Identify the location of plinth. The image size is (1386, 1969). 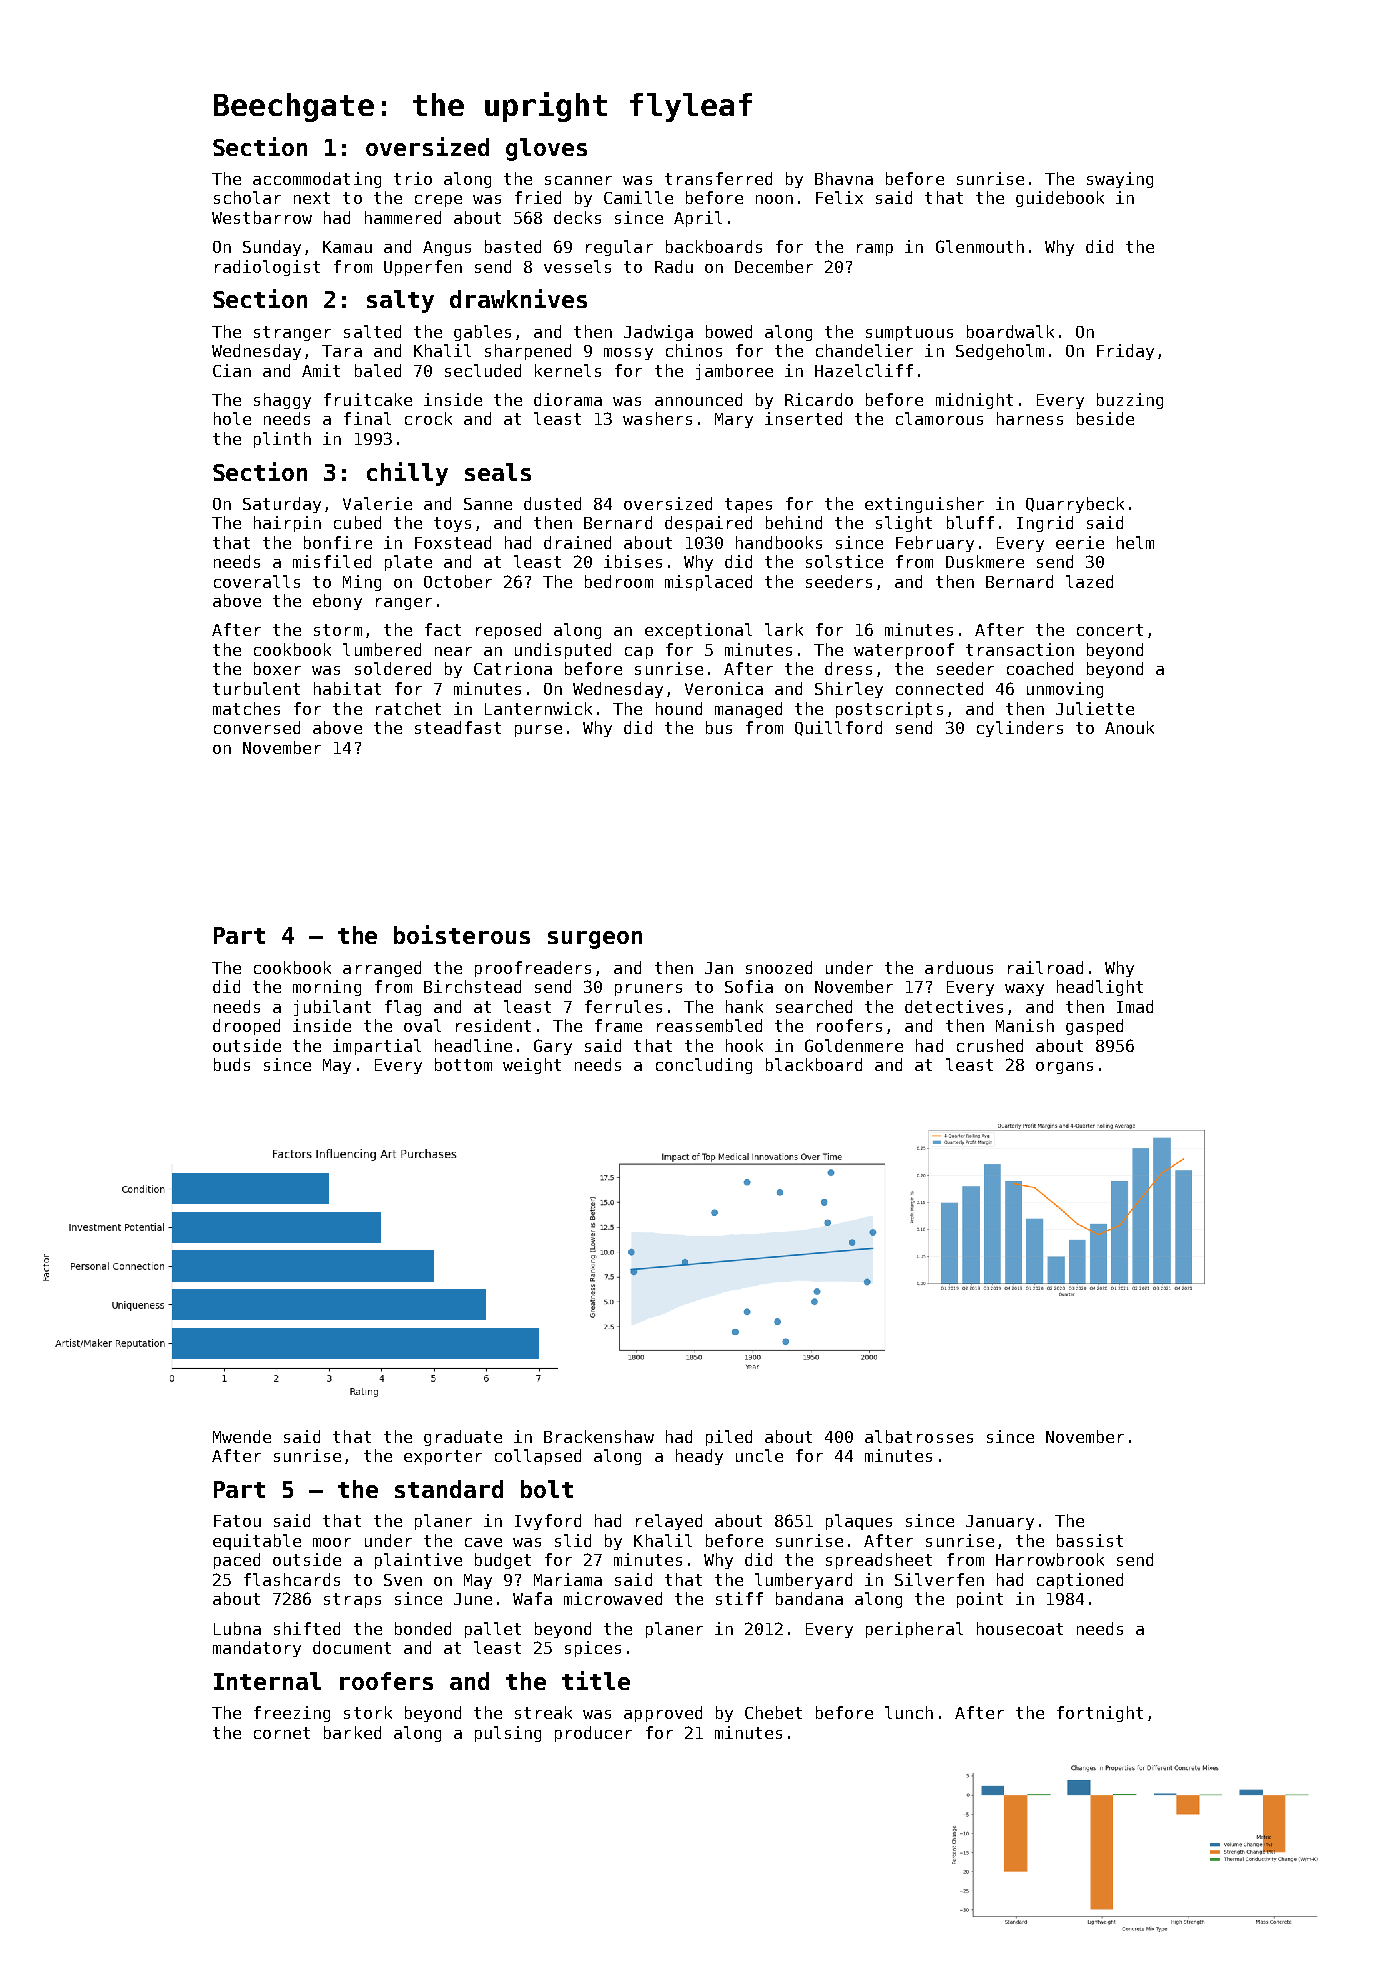
(282, 440).
